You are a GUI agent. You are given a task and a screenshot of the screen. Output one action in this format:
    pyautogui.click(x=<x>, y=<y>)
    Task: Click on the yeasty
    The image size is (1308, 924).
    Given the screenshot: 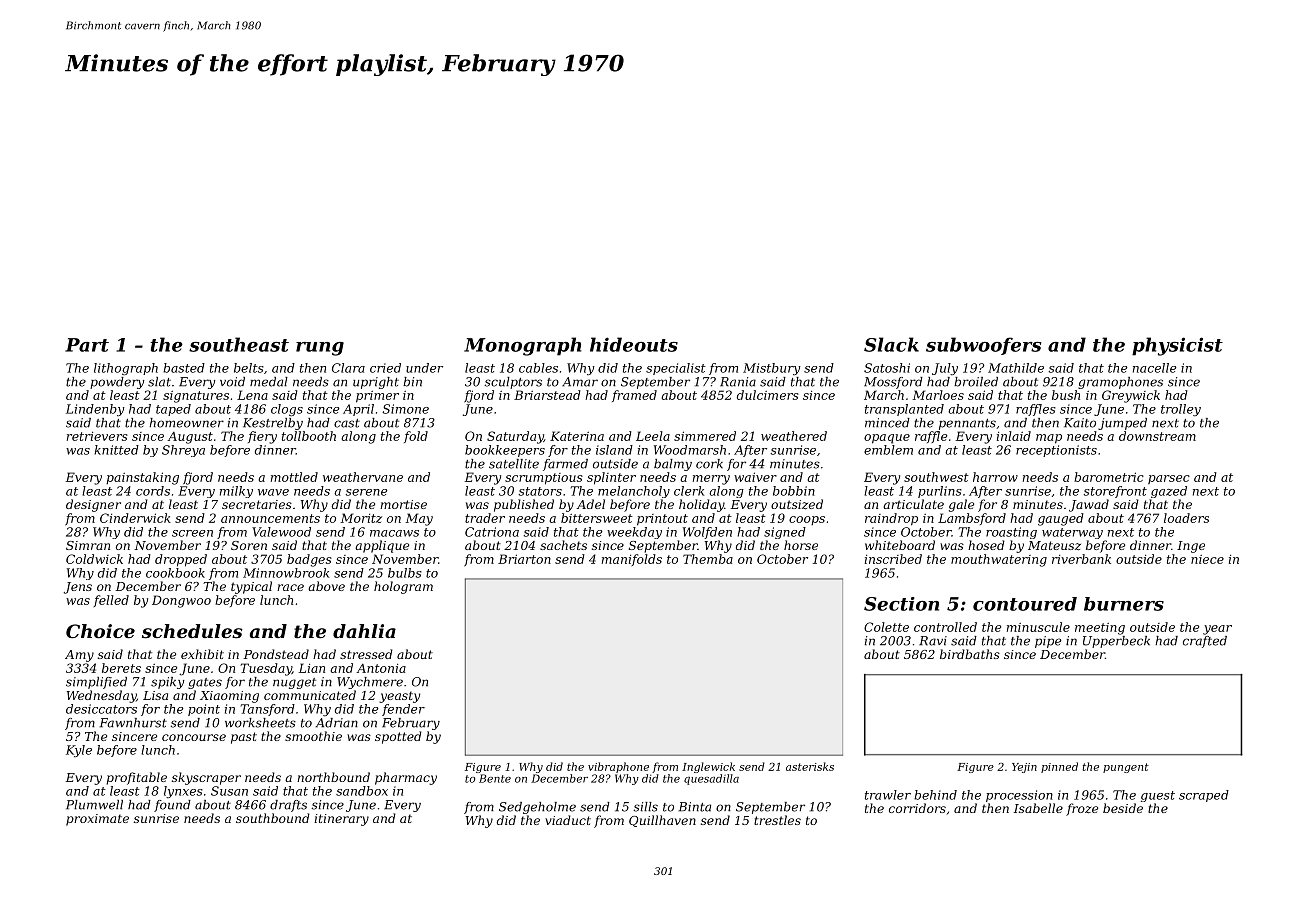 What is the action you would take?
    pyautogui.click(x=399, y=697)
